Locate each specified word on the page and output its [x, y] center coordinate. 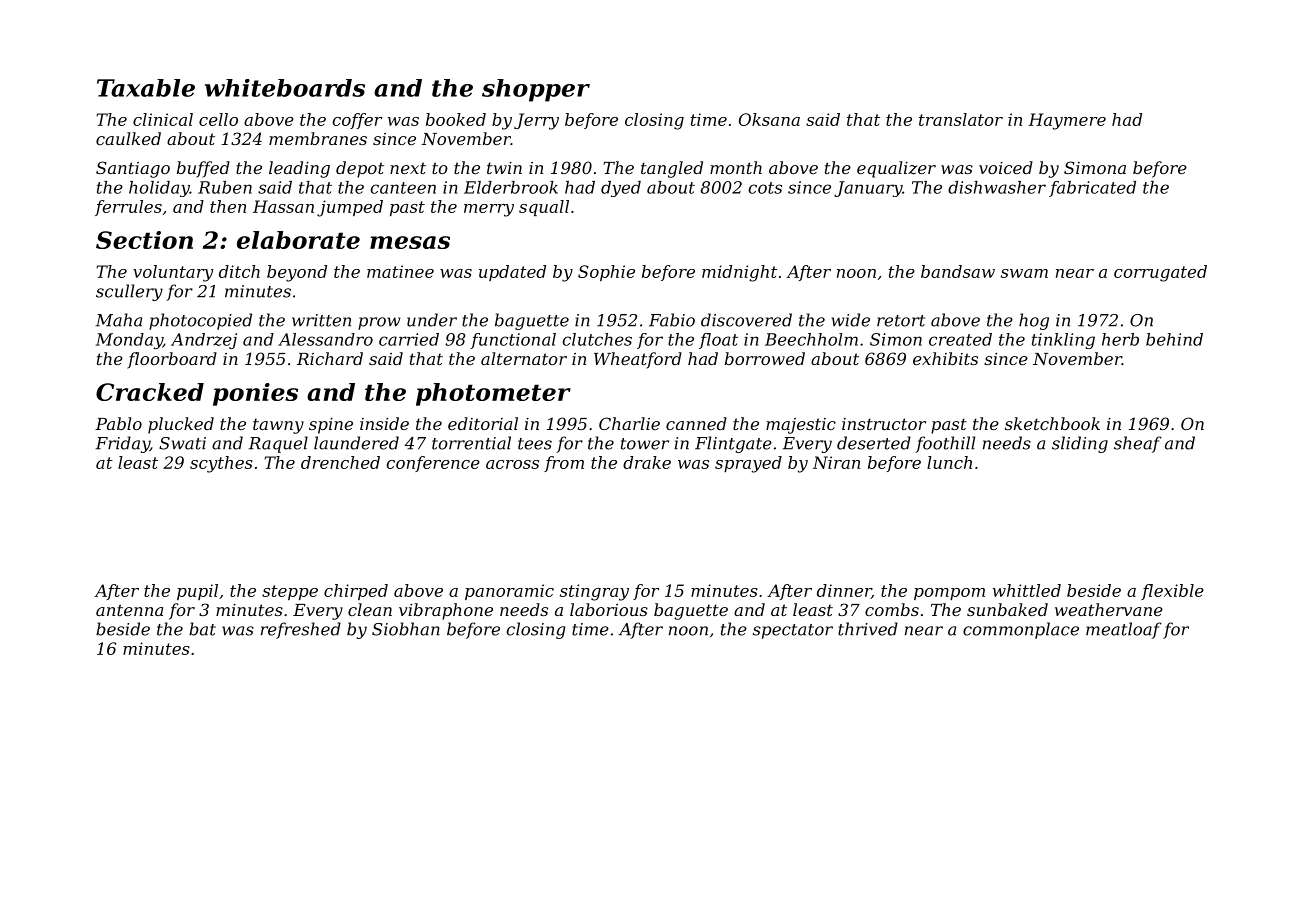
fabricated [1092, 189]
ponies [255, 394]
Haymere [1067, 121]
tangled [672, 169]
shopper [536, 90]
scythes [221, 464]
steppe [290, 592]
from [564, 464]
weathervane [1109, 609]
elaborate [298, 240]
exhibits [945, 358]
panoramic [509, 592]
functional [513, 341]
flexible [1172, 592]
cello [218, 119]
